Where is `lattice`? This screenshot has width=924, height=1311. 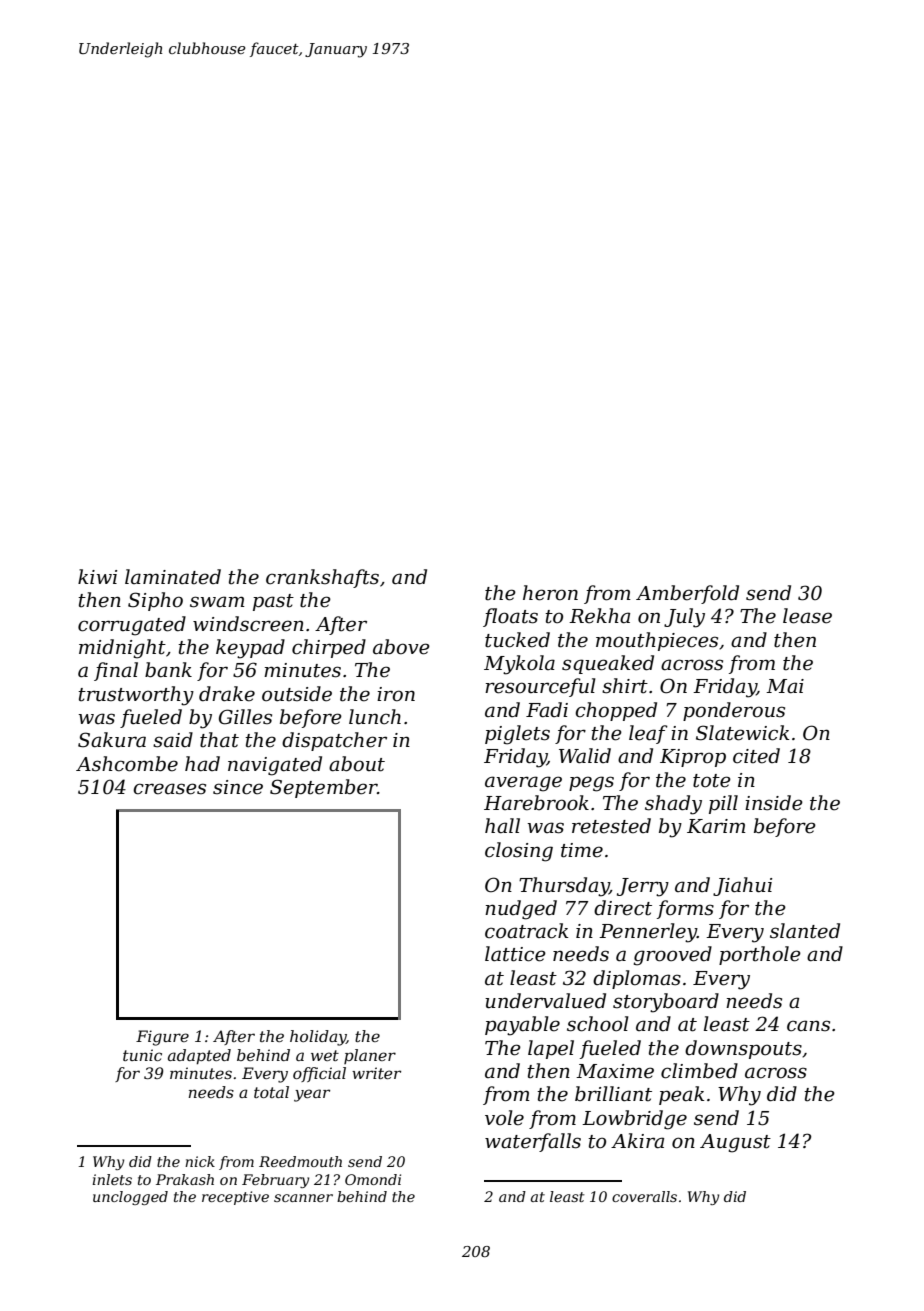 lattice is located at coordinates (515, 954).
